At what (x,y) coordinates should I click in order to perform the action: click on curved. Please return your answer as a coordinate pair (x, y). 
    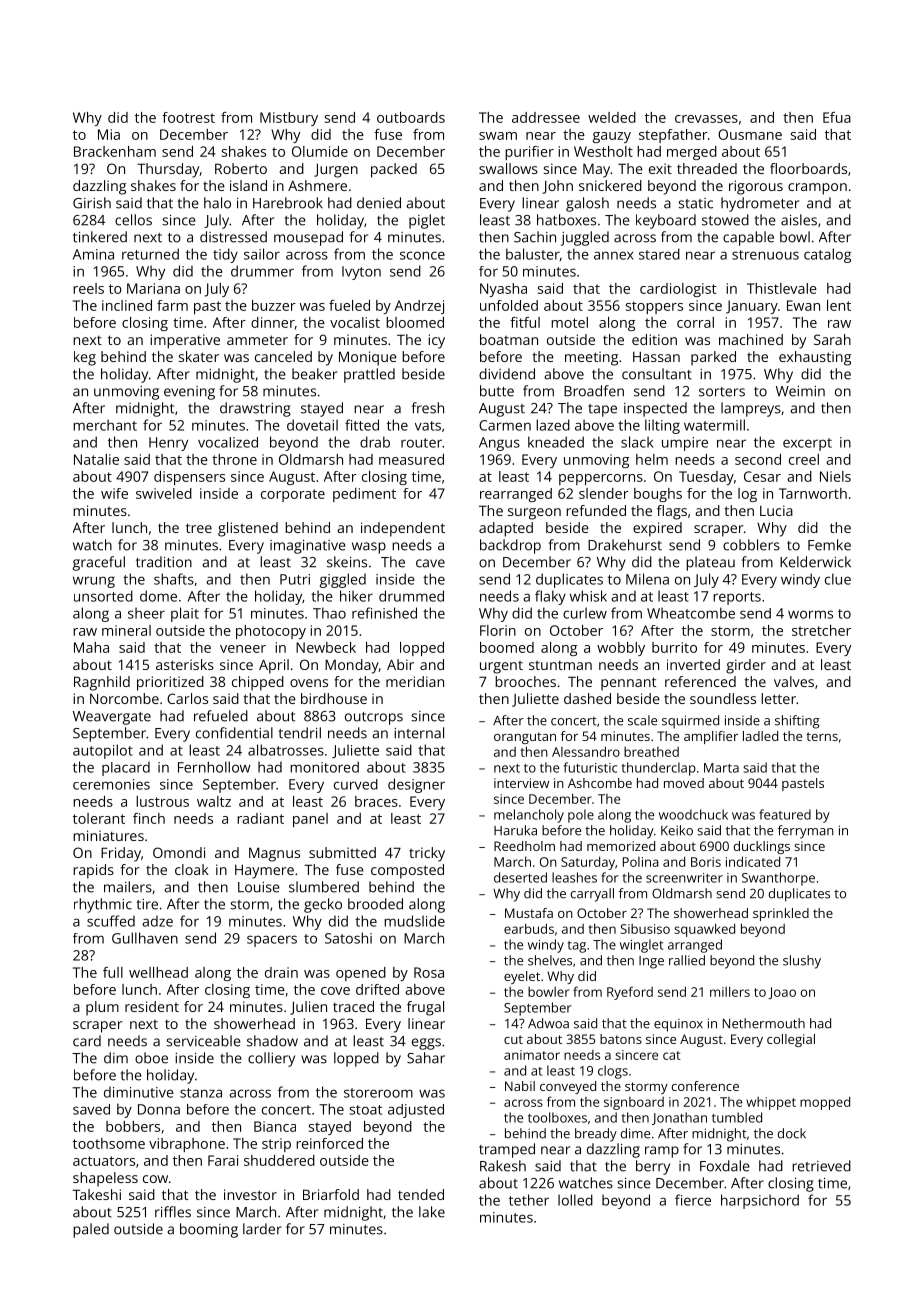
    Looking at the image, I should click on (356, 784).
